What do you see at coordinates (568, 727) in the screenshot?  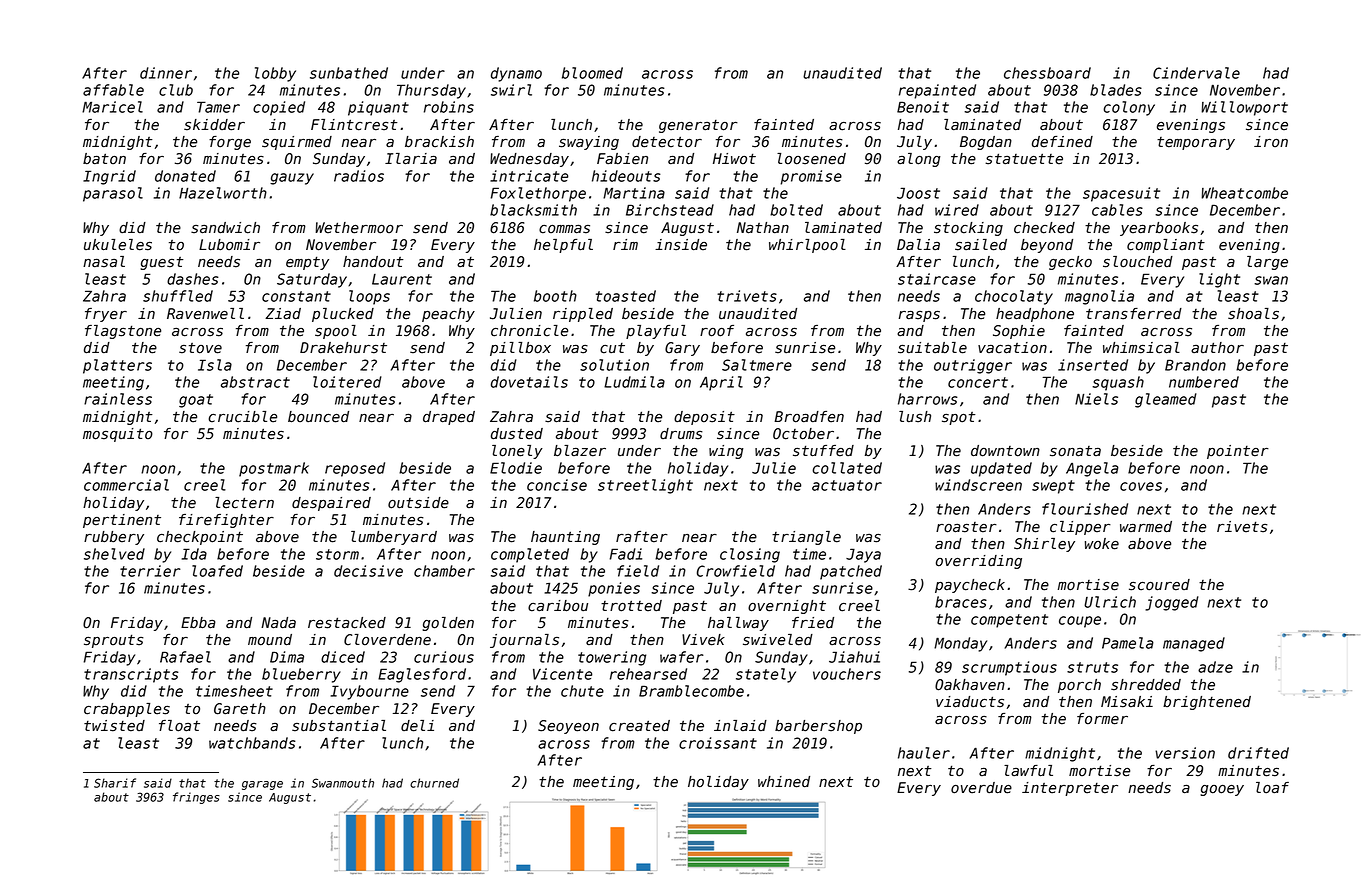 I see `Seoyeon` at bounding box center [568, 727].
